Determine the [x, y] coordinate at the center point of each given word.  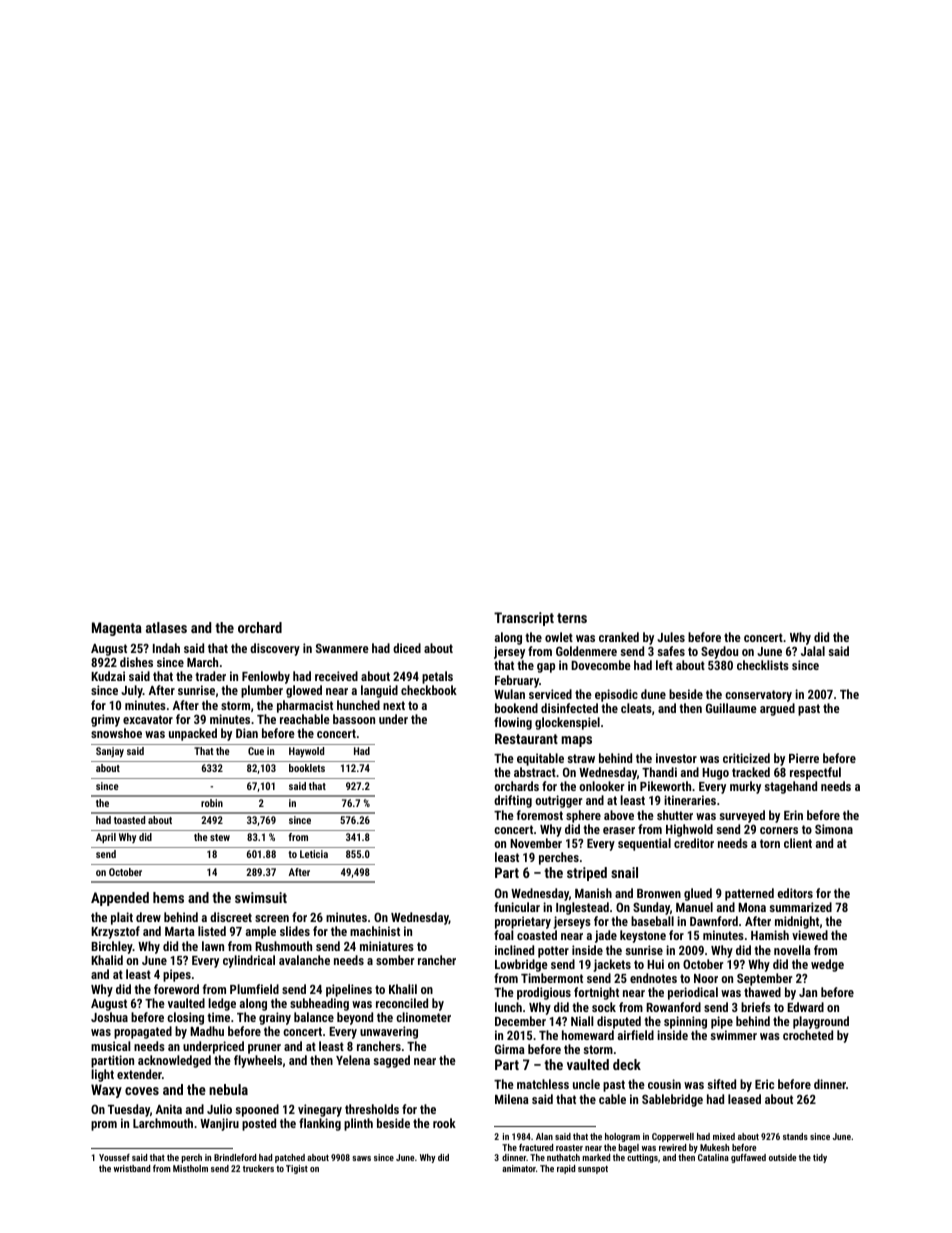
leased [744, 1099]
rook [444, 1123]
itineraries [690, 800]
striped [587, 874]
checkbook [429, 690]
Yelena [353, 1060]
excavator [148, 719]
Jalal [813, 651]
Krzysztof [115, 932]
